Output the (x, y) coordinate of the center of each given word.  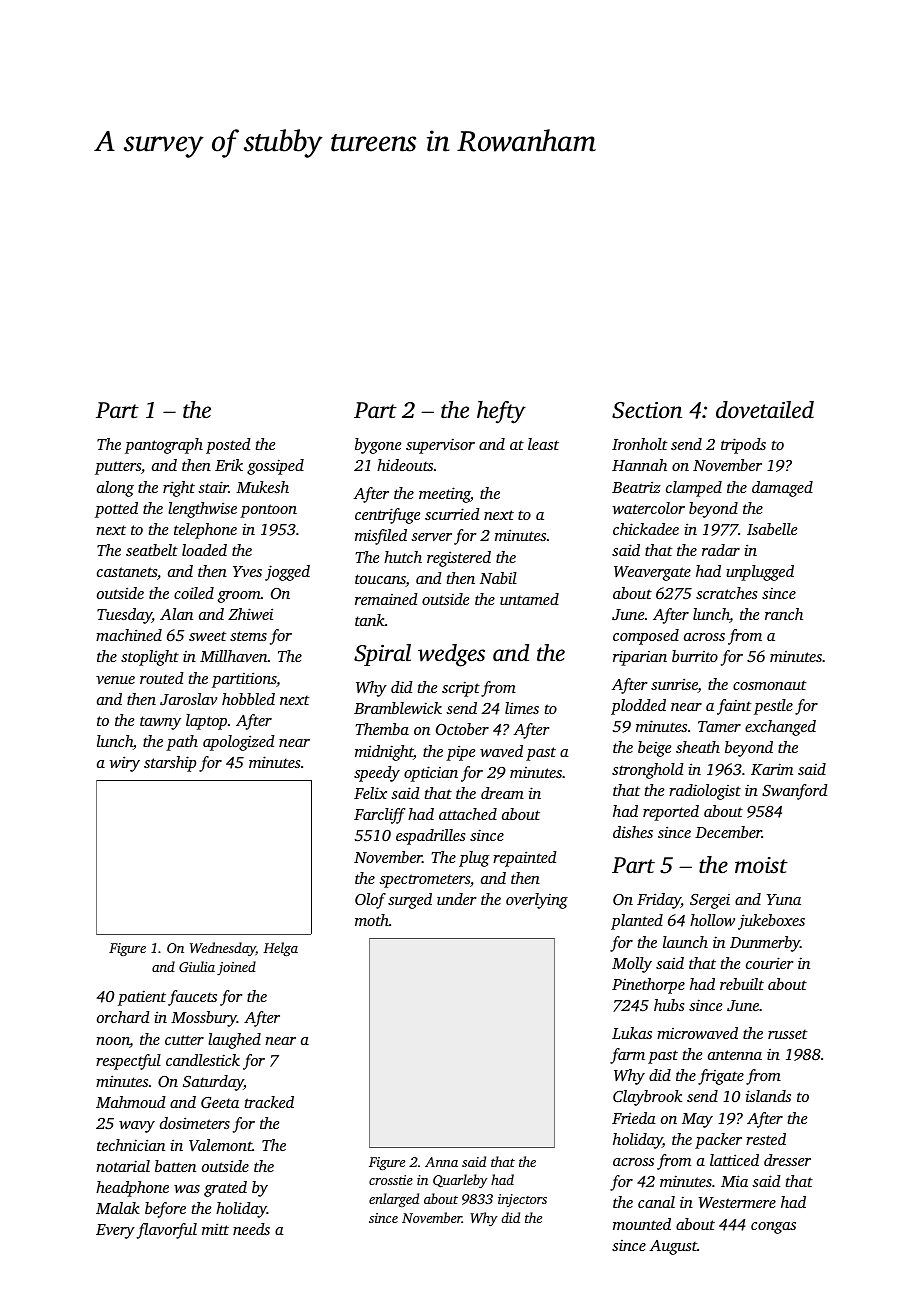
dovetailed (765, 410)
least (543, 444)
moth (372, 920)
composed (646, 637)
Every (115, 1231)
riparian (640, 658)
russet (788, 1034)
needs (251, 1229)
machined (129, 635)
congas (773, 1228)
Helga (280, 949)
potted (116, 510)
